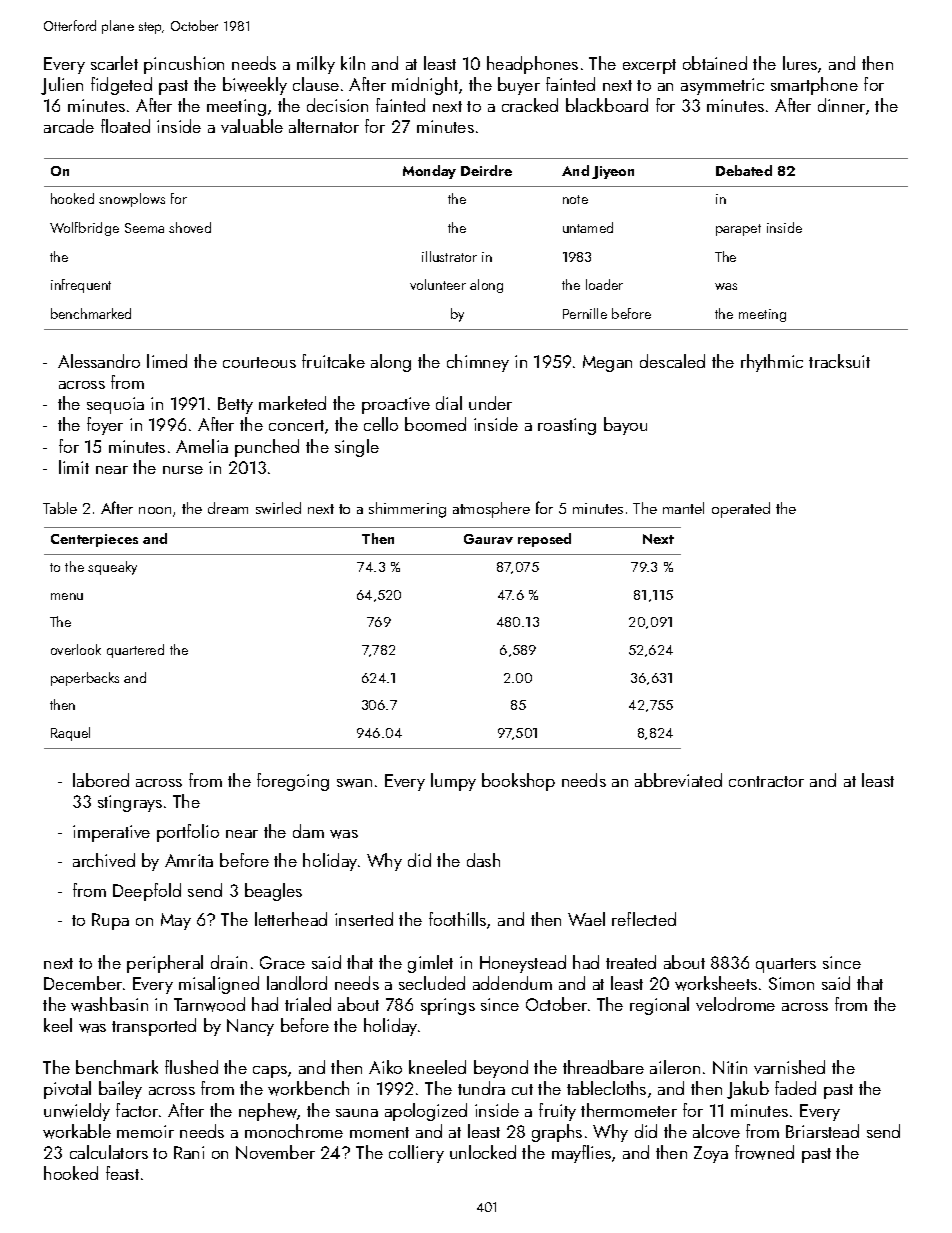 The width and height of the image is (952, 1233). I want to click on frowned, so click(764, 1152).
